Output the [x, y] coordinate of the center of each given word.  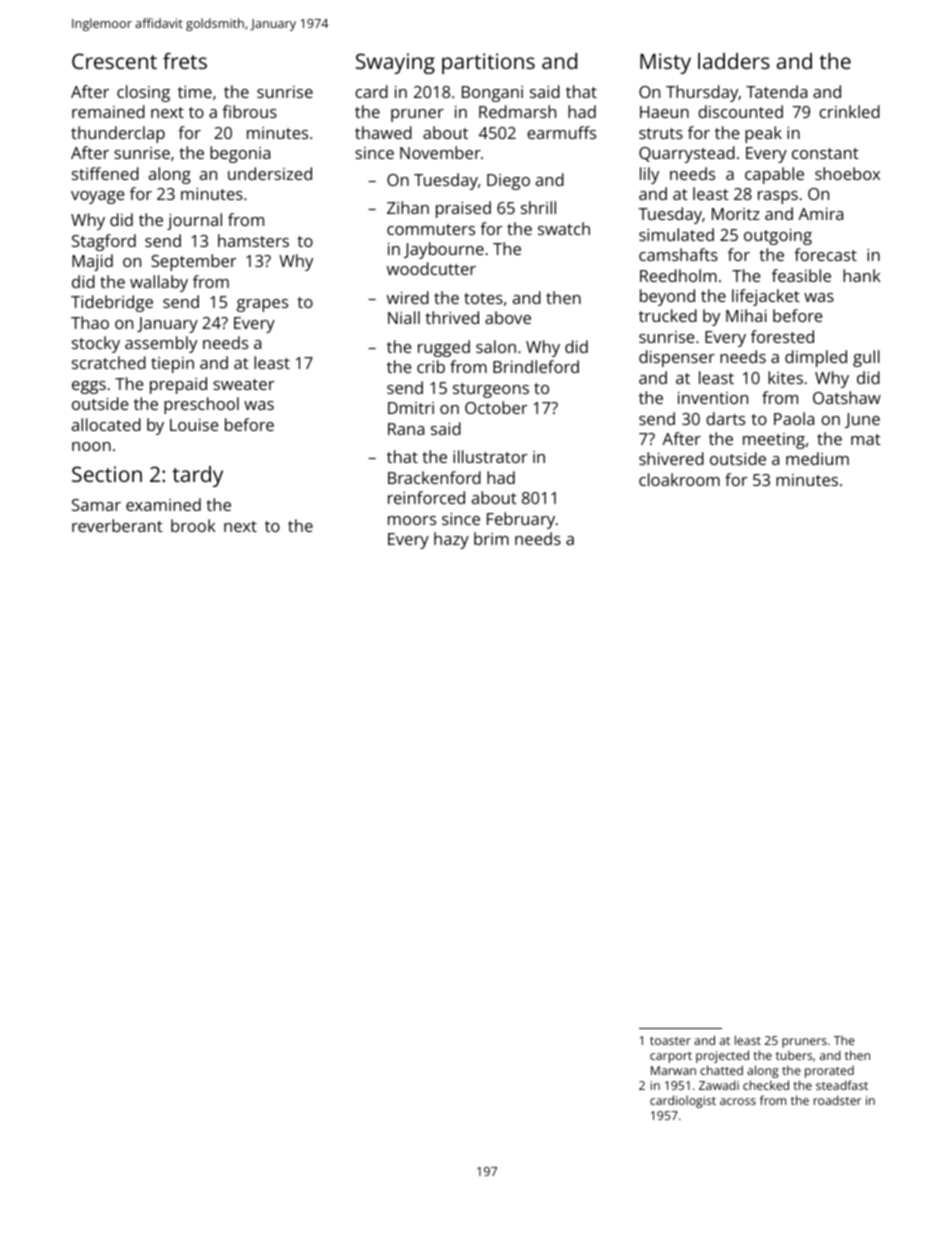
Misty [665, 63]
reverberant [117, 525]
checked [766, 1085]
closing [143, 93]
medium [817, 458]
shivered [671, 458]
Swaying [395, 63]
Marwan [673, 1070]
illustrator [490, 456]
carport [671, 1057]
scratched [109, 362]
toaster [670, 1041]
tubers [794, 1055]
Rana [406, 429]
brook [193, 525]
